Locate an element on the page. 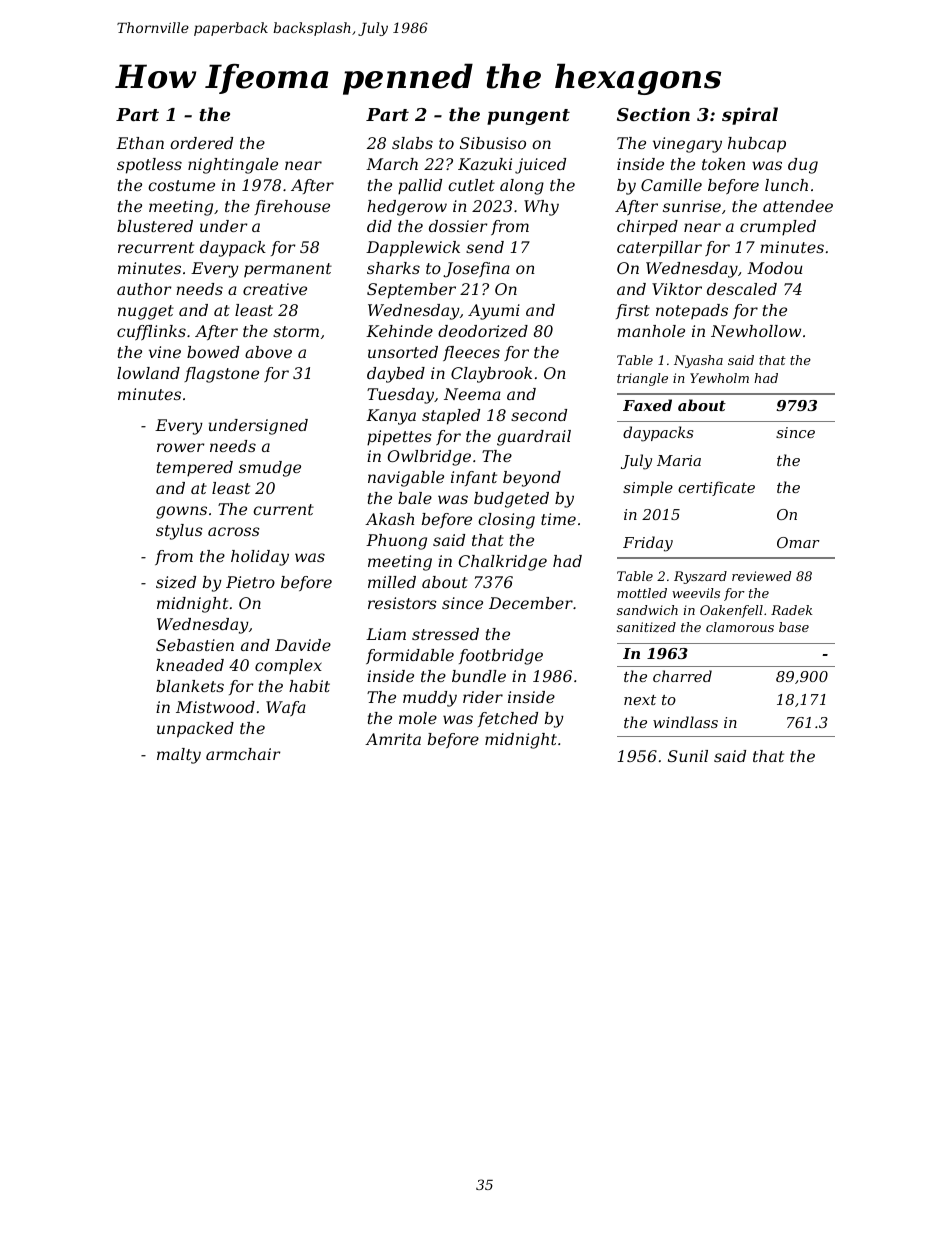 This image has height=1233, width=952. triangle is located at coordinates (642, 379).
